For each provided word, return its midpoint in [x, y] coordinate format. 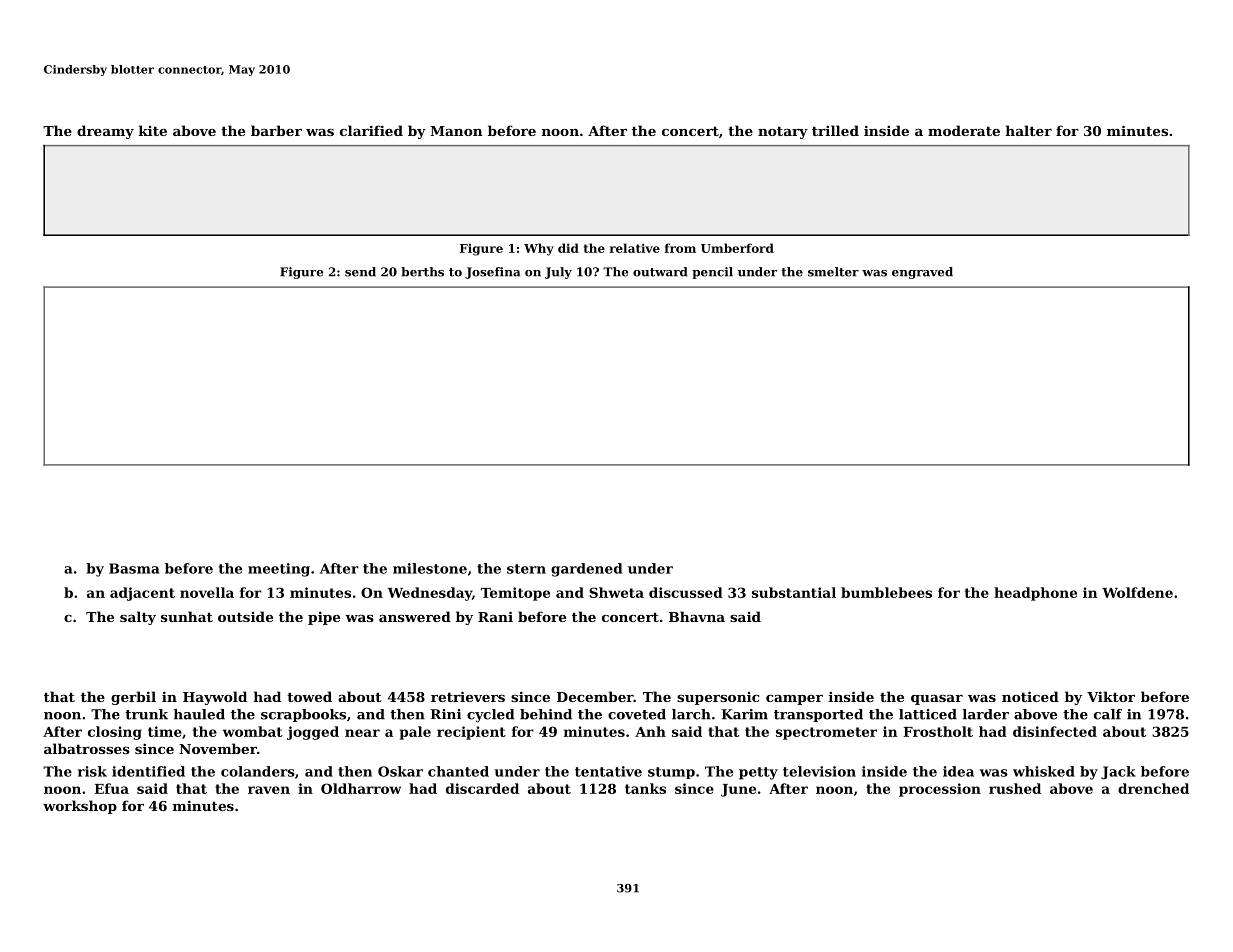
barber [276, 130]
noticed [1030, 696]
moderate [964, 130]
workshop [80, 807]
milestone [430, 568]
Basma [134, 568]
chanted [458, 771]
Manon [456, 131]
